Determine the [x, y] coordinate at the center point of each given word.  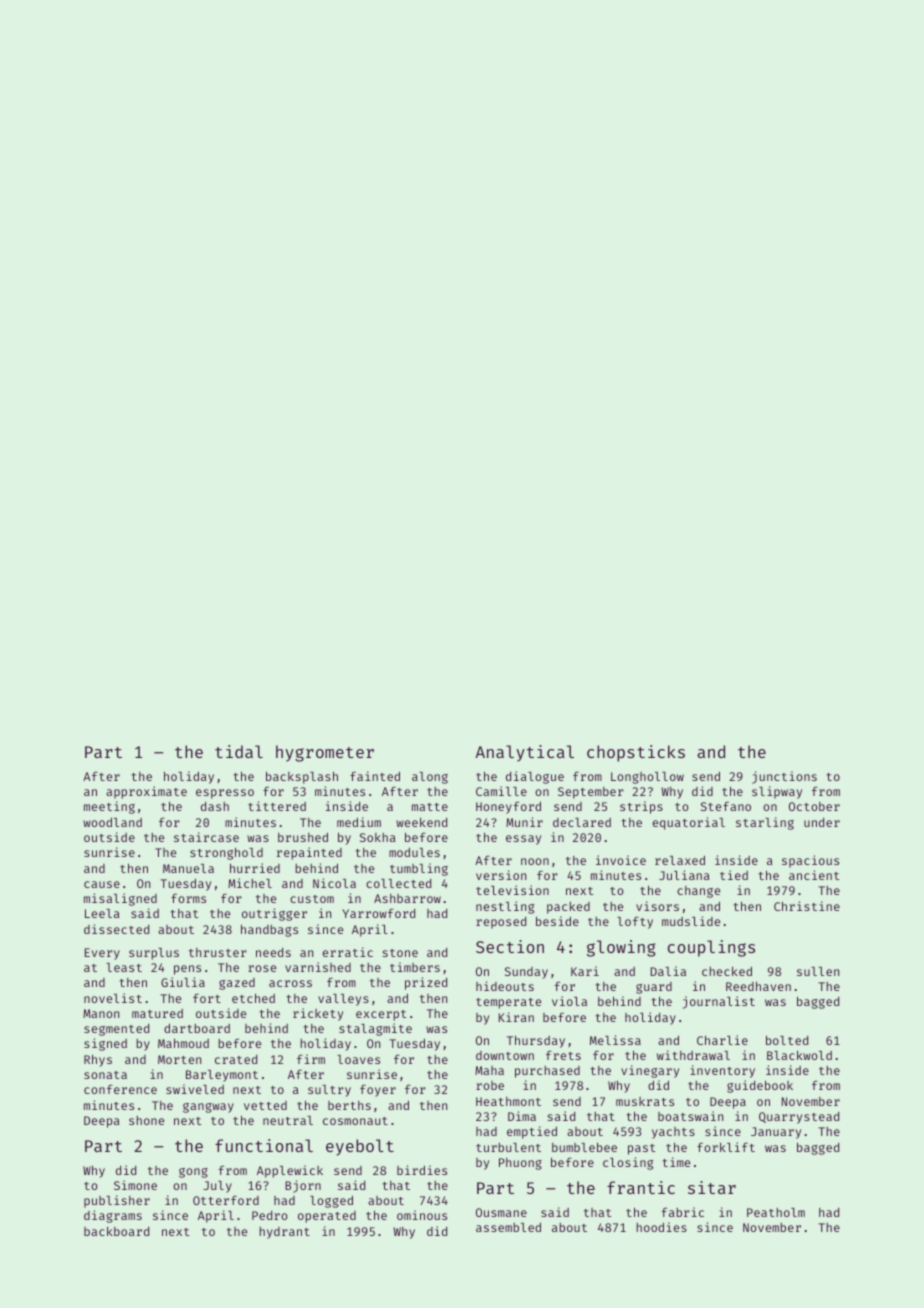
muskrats [645, 1101]
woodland [112, 822]
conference [120, 1089]
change [698, 892]
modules [414, 852]
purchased [547, 1072]
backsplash [302, 778]
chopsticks [636, 753]
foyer [378, 1090]
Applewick [290, 1171]
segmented [116, 1030]
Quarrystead [799, 1118]
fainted [375, 776]
